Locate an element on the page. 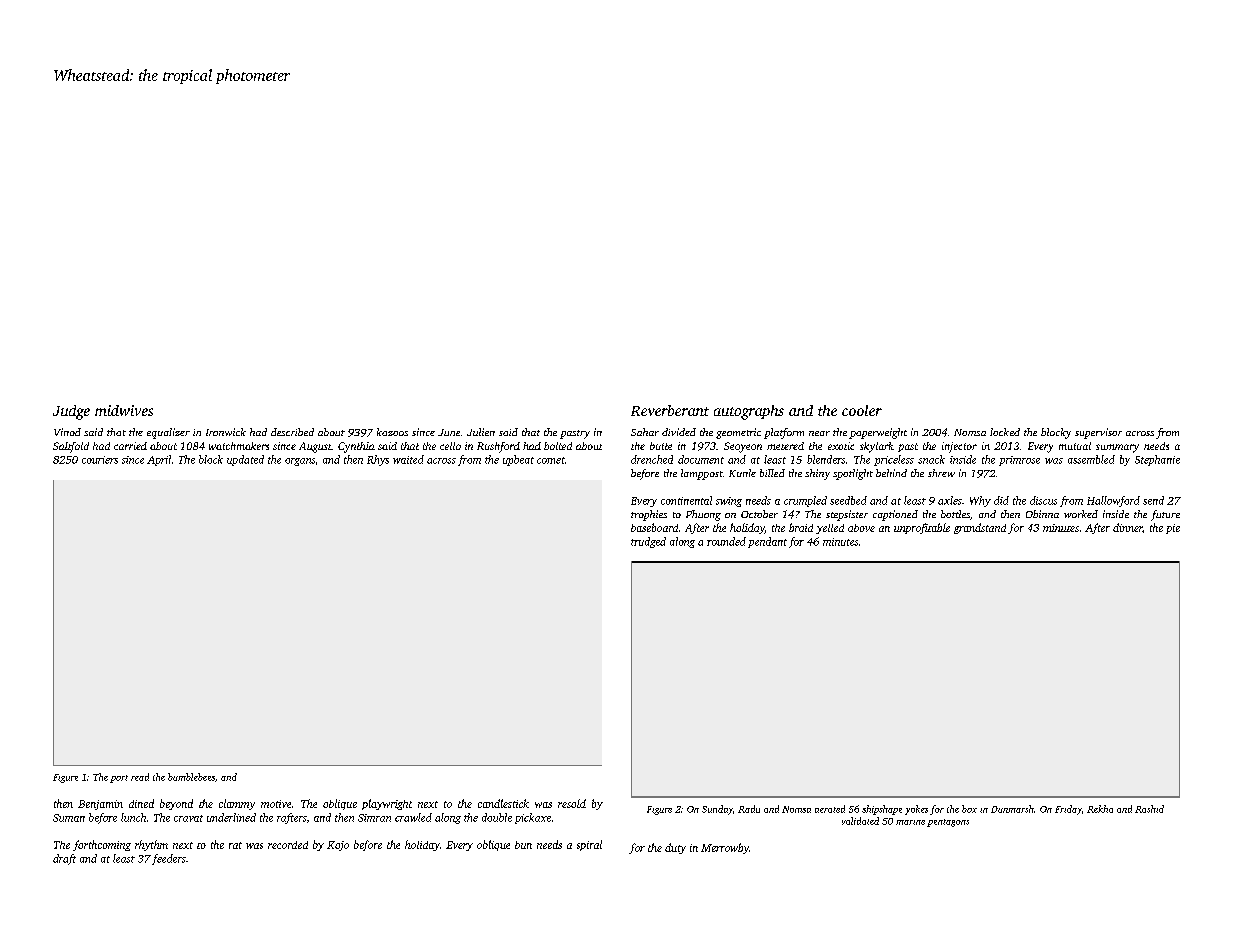 The width and height of the page is (1233, 952). trudged is located at coordinates (648, 542).
